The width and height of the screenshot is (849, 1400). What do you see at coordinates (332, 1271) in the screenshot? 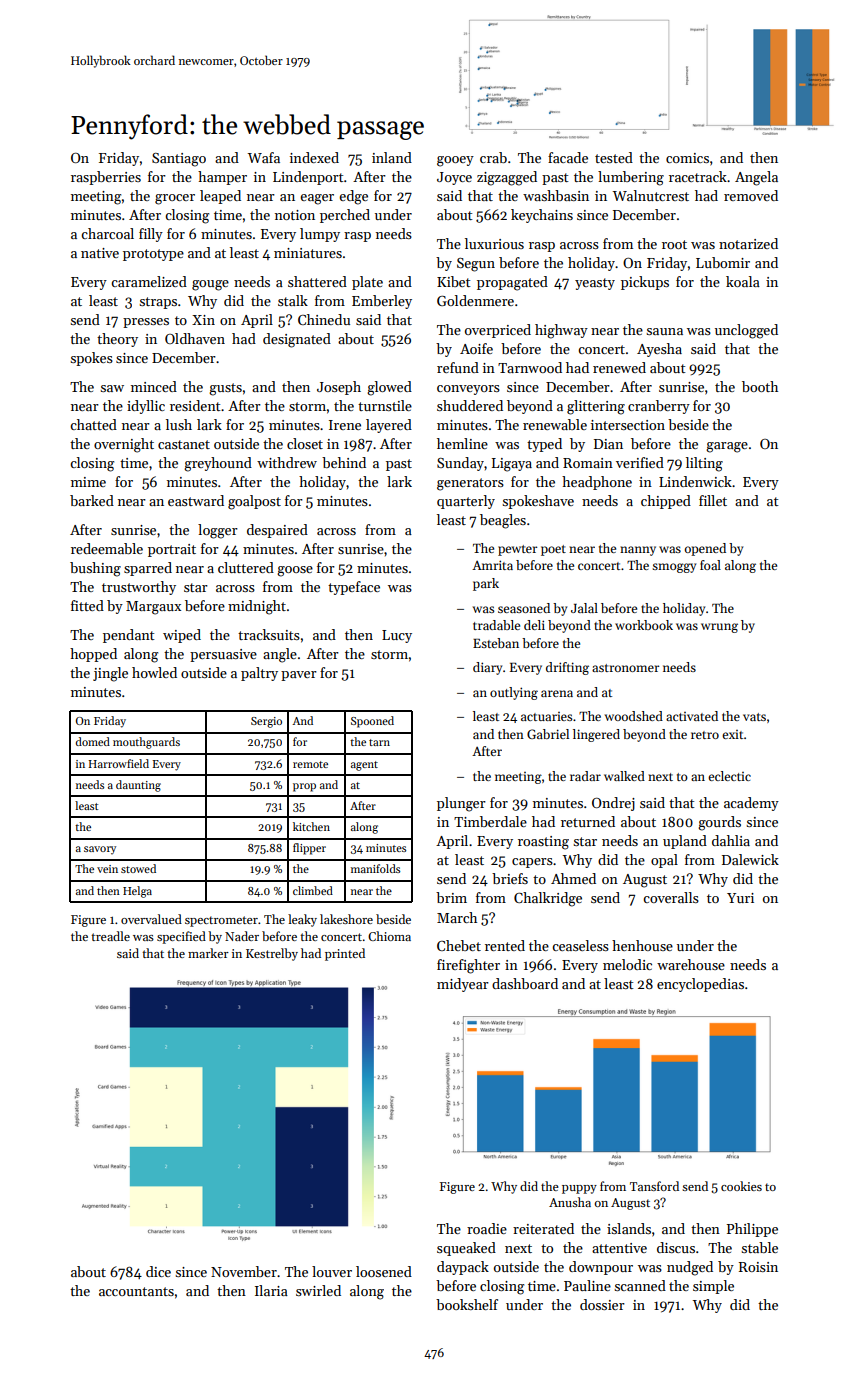
I see `louver` at bounding box center [332, 1271].
